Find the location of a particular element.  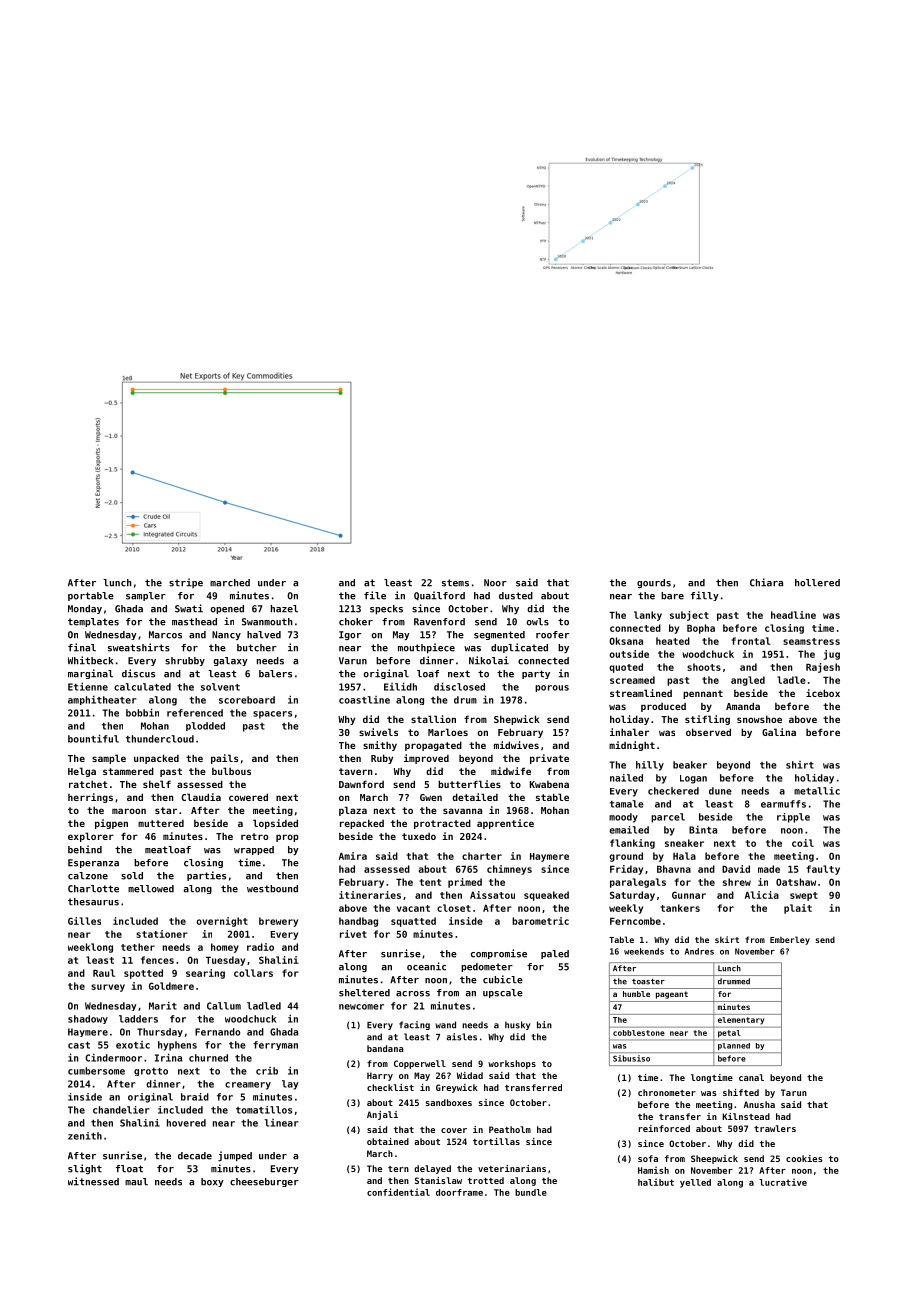

stripe is located at coordinates (186, 583).
